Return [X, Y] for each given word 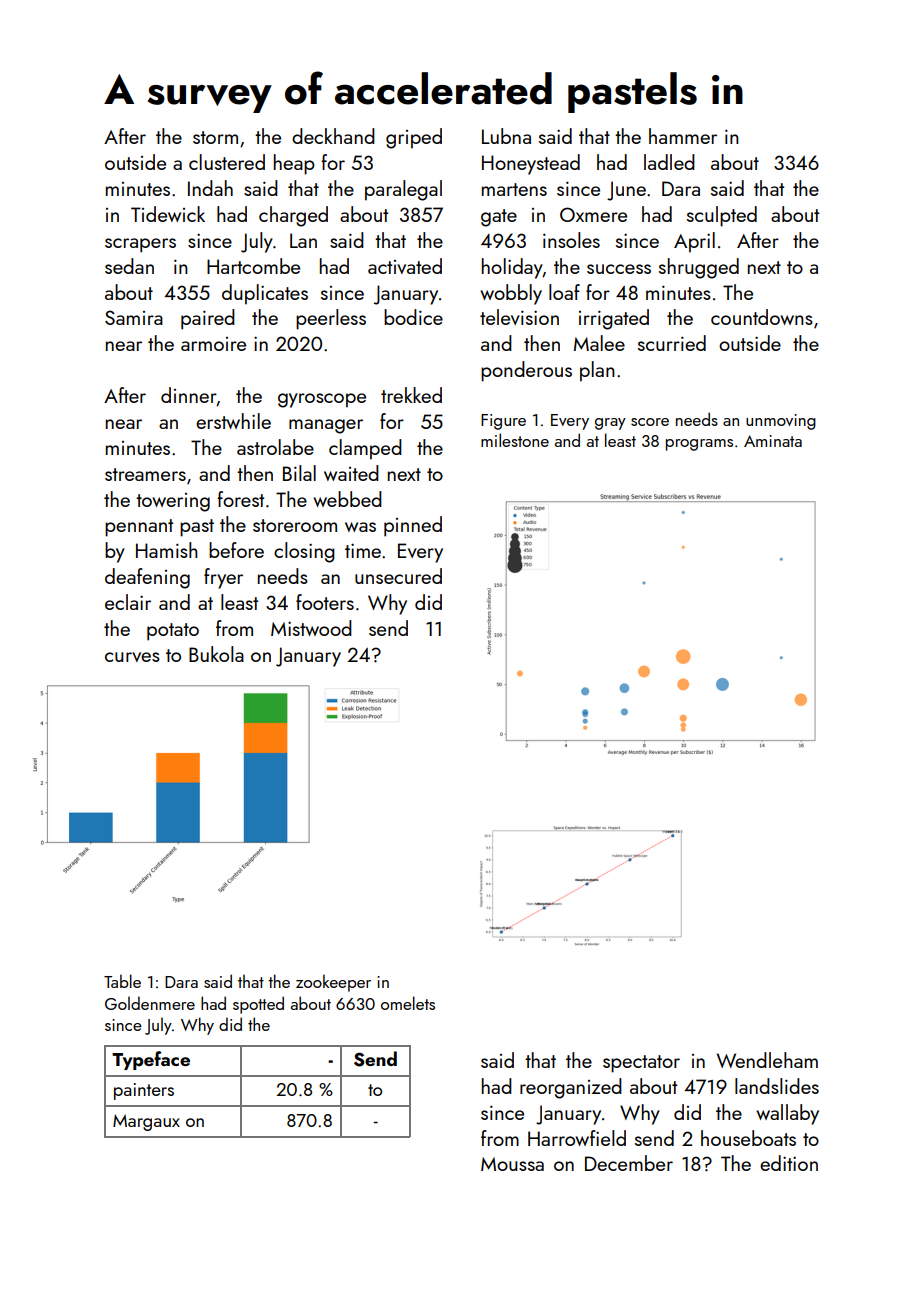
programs [699, 445]
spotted [258, 1005]
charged [293, 216]
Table [122, 981]
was [360, 527]
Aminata [773, 441]
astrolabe [275, 447]
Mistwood [311, 628]
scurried [672, 343]
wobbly [511, 294]
